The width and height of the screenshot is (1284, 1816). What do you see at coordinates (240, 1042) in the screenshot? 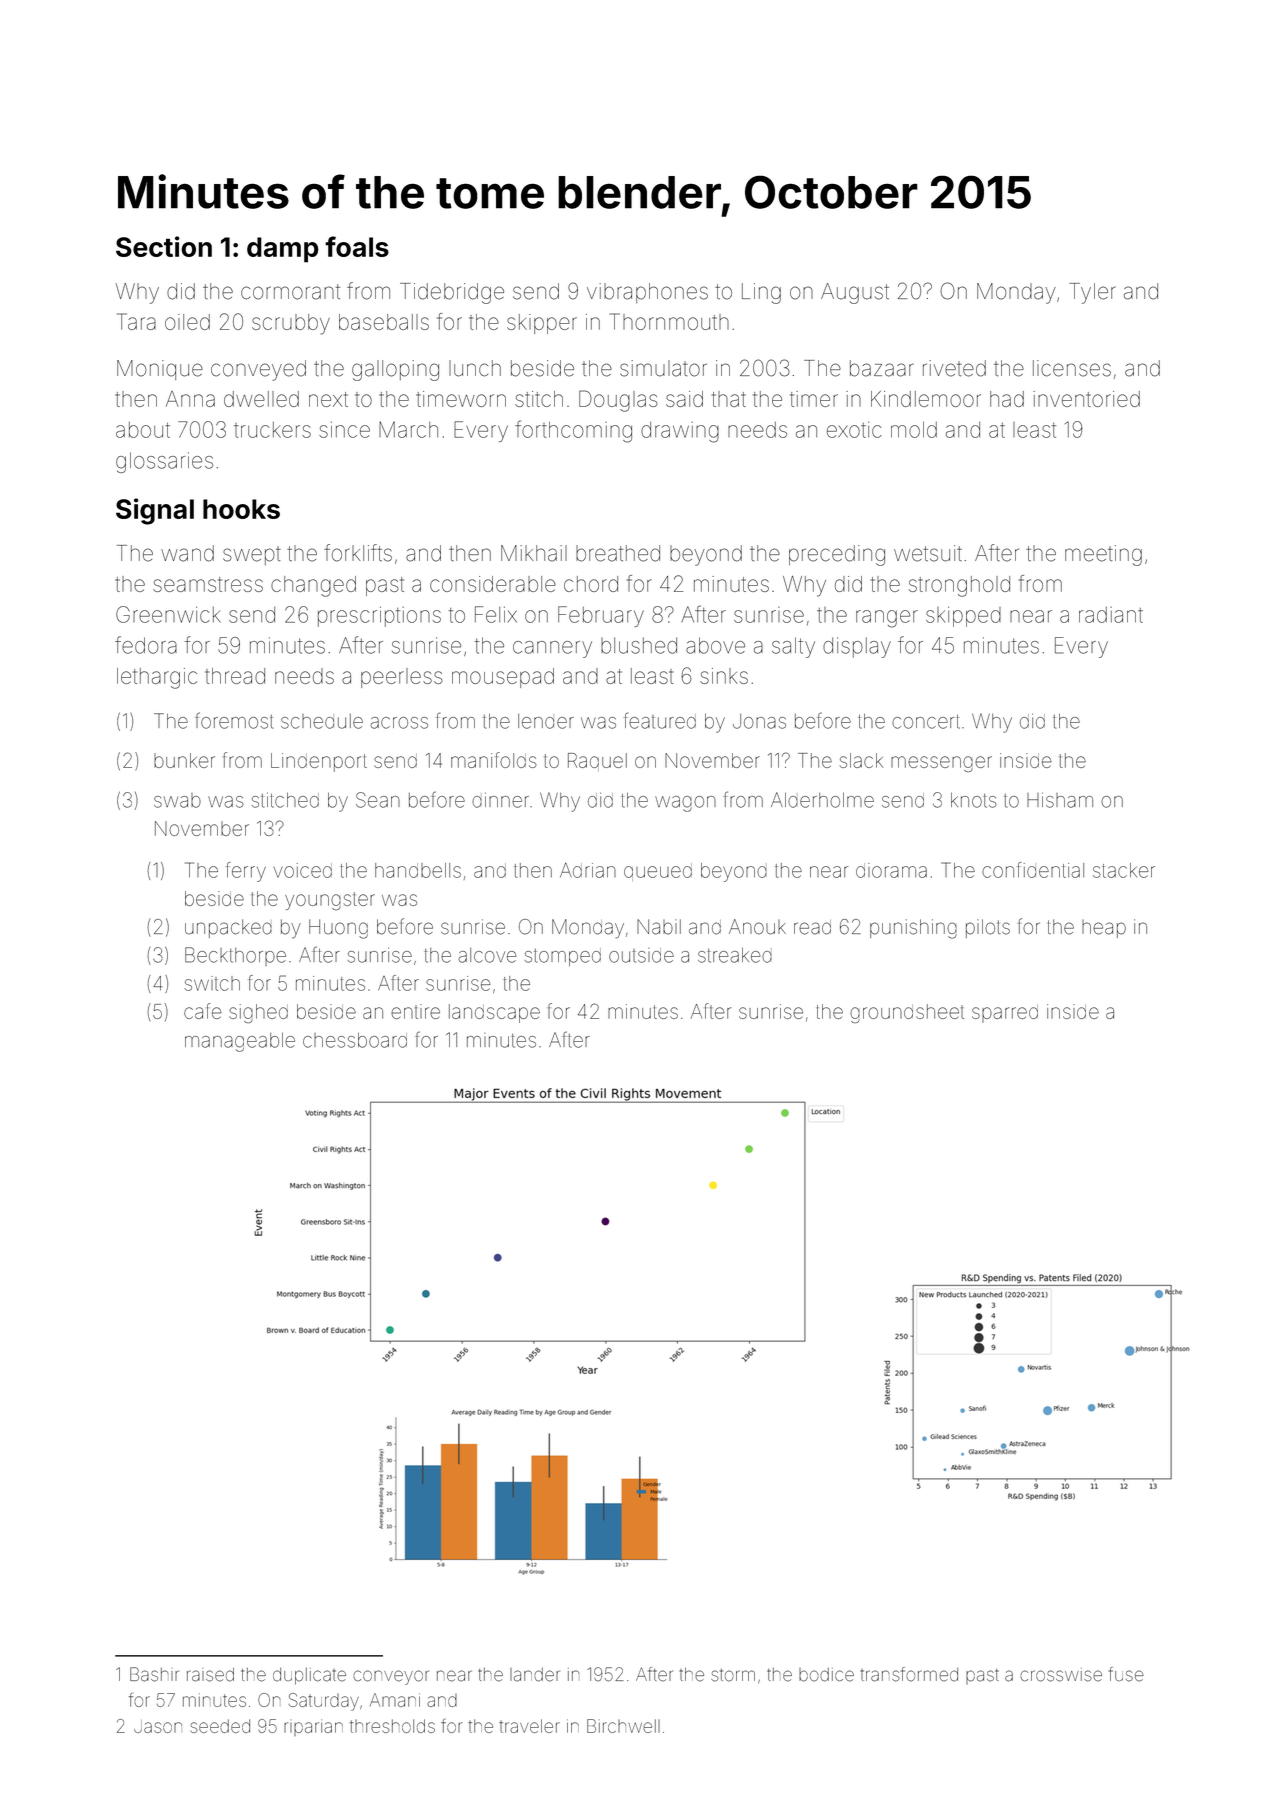
I see `manageable` at bounding box center [240, 1042].
